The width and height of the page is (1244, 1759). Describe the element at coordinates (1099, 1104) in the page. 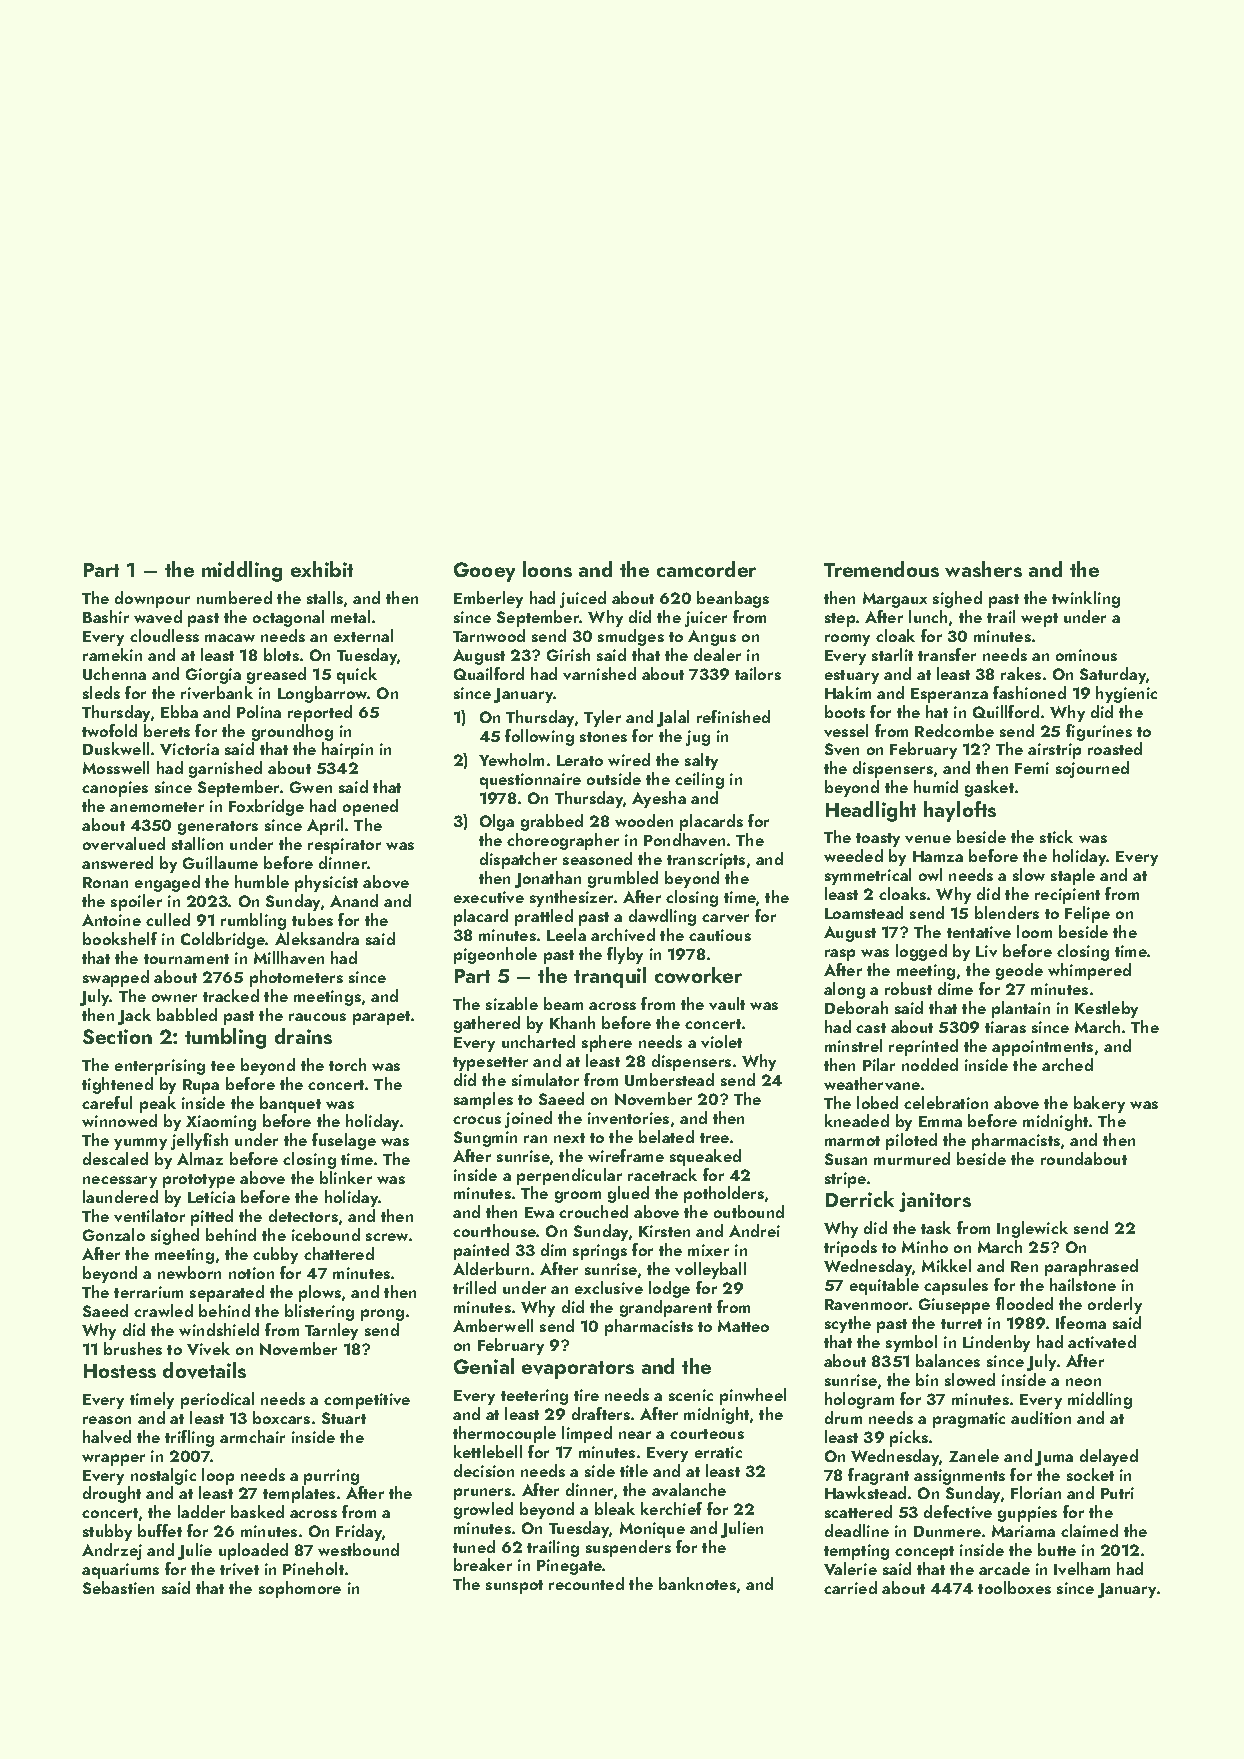

I see `bakery` at that location.
